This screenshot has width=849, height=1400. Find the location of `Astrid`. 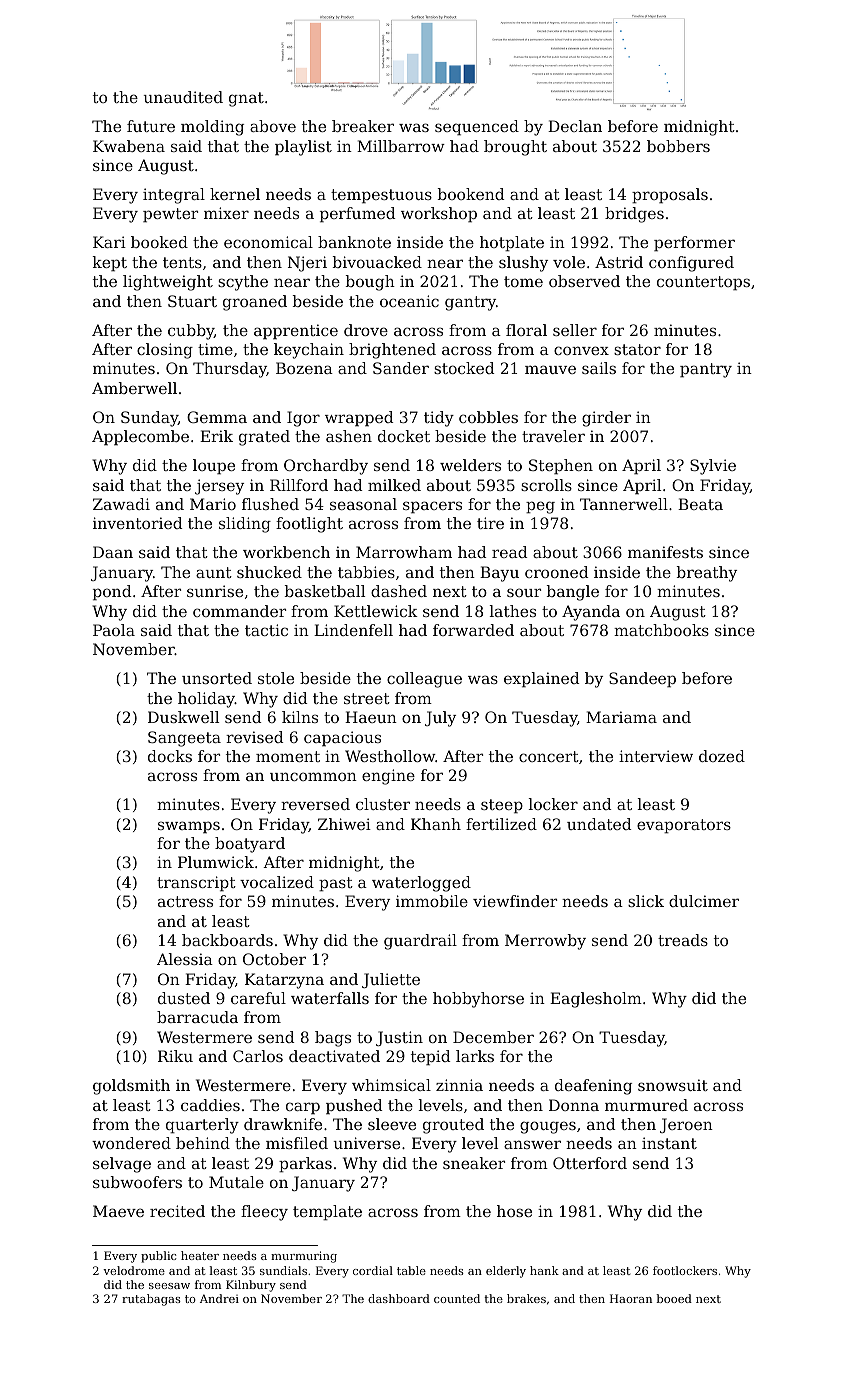

Astrid is located at coordinates (619, 262).
